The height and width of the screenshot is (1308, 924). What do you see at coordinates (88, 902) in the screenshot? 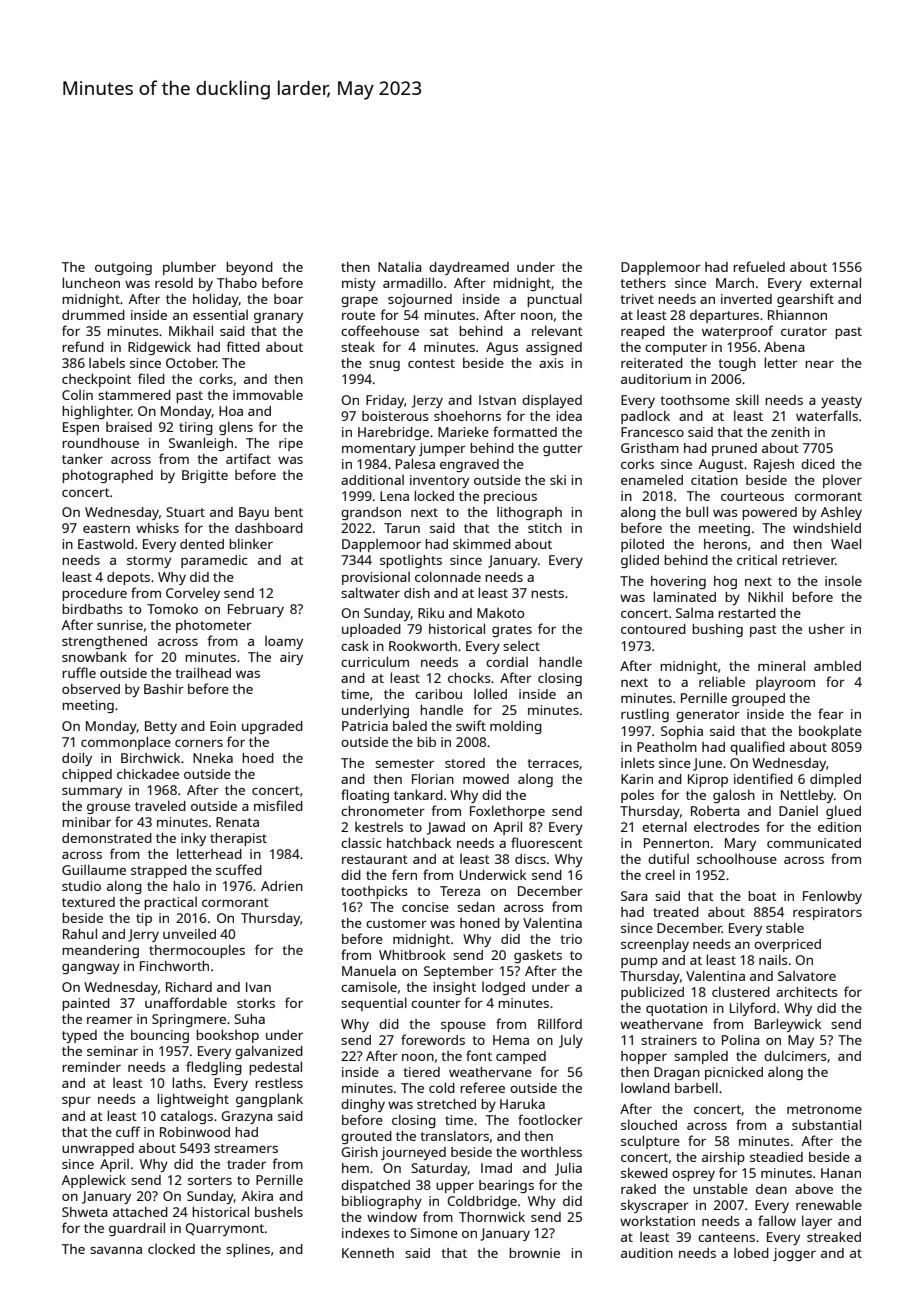
I see `textured` at bounding box center [88, 902].
